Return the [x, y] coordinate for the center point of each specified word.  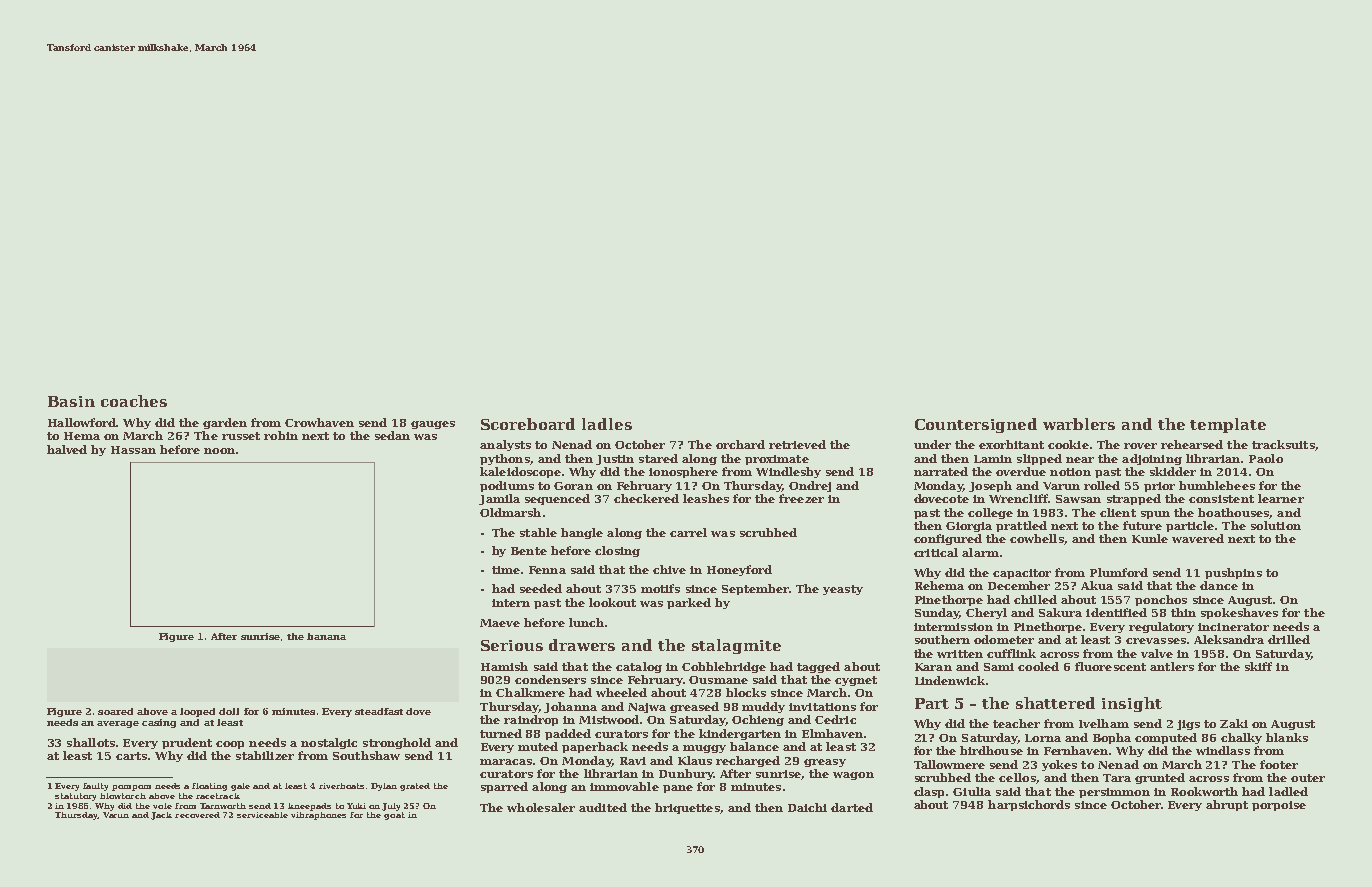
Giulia [972, 791]
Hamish [504, 666]
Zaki [1234, 723]
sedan [392, 435]
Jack [161, 816]
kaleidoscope [520, 472]
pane [678, 789]
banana [326, 636]
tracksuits [1283, 444]
